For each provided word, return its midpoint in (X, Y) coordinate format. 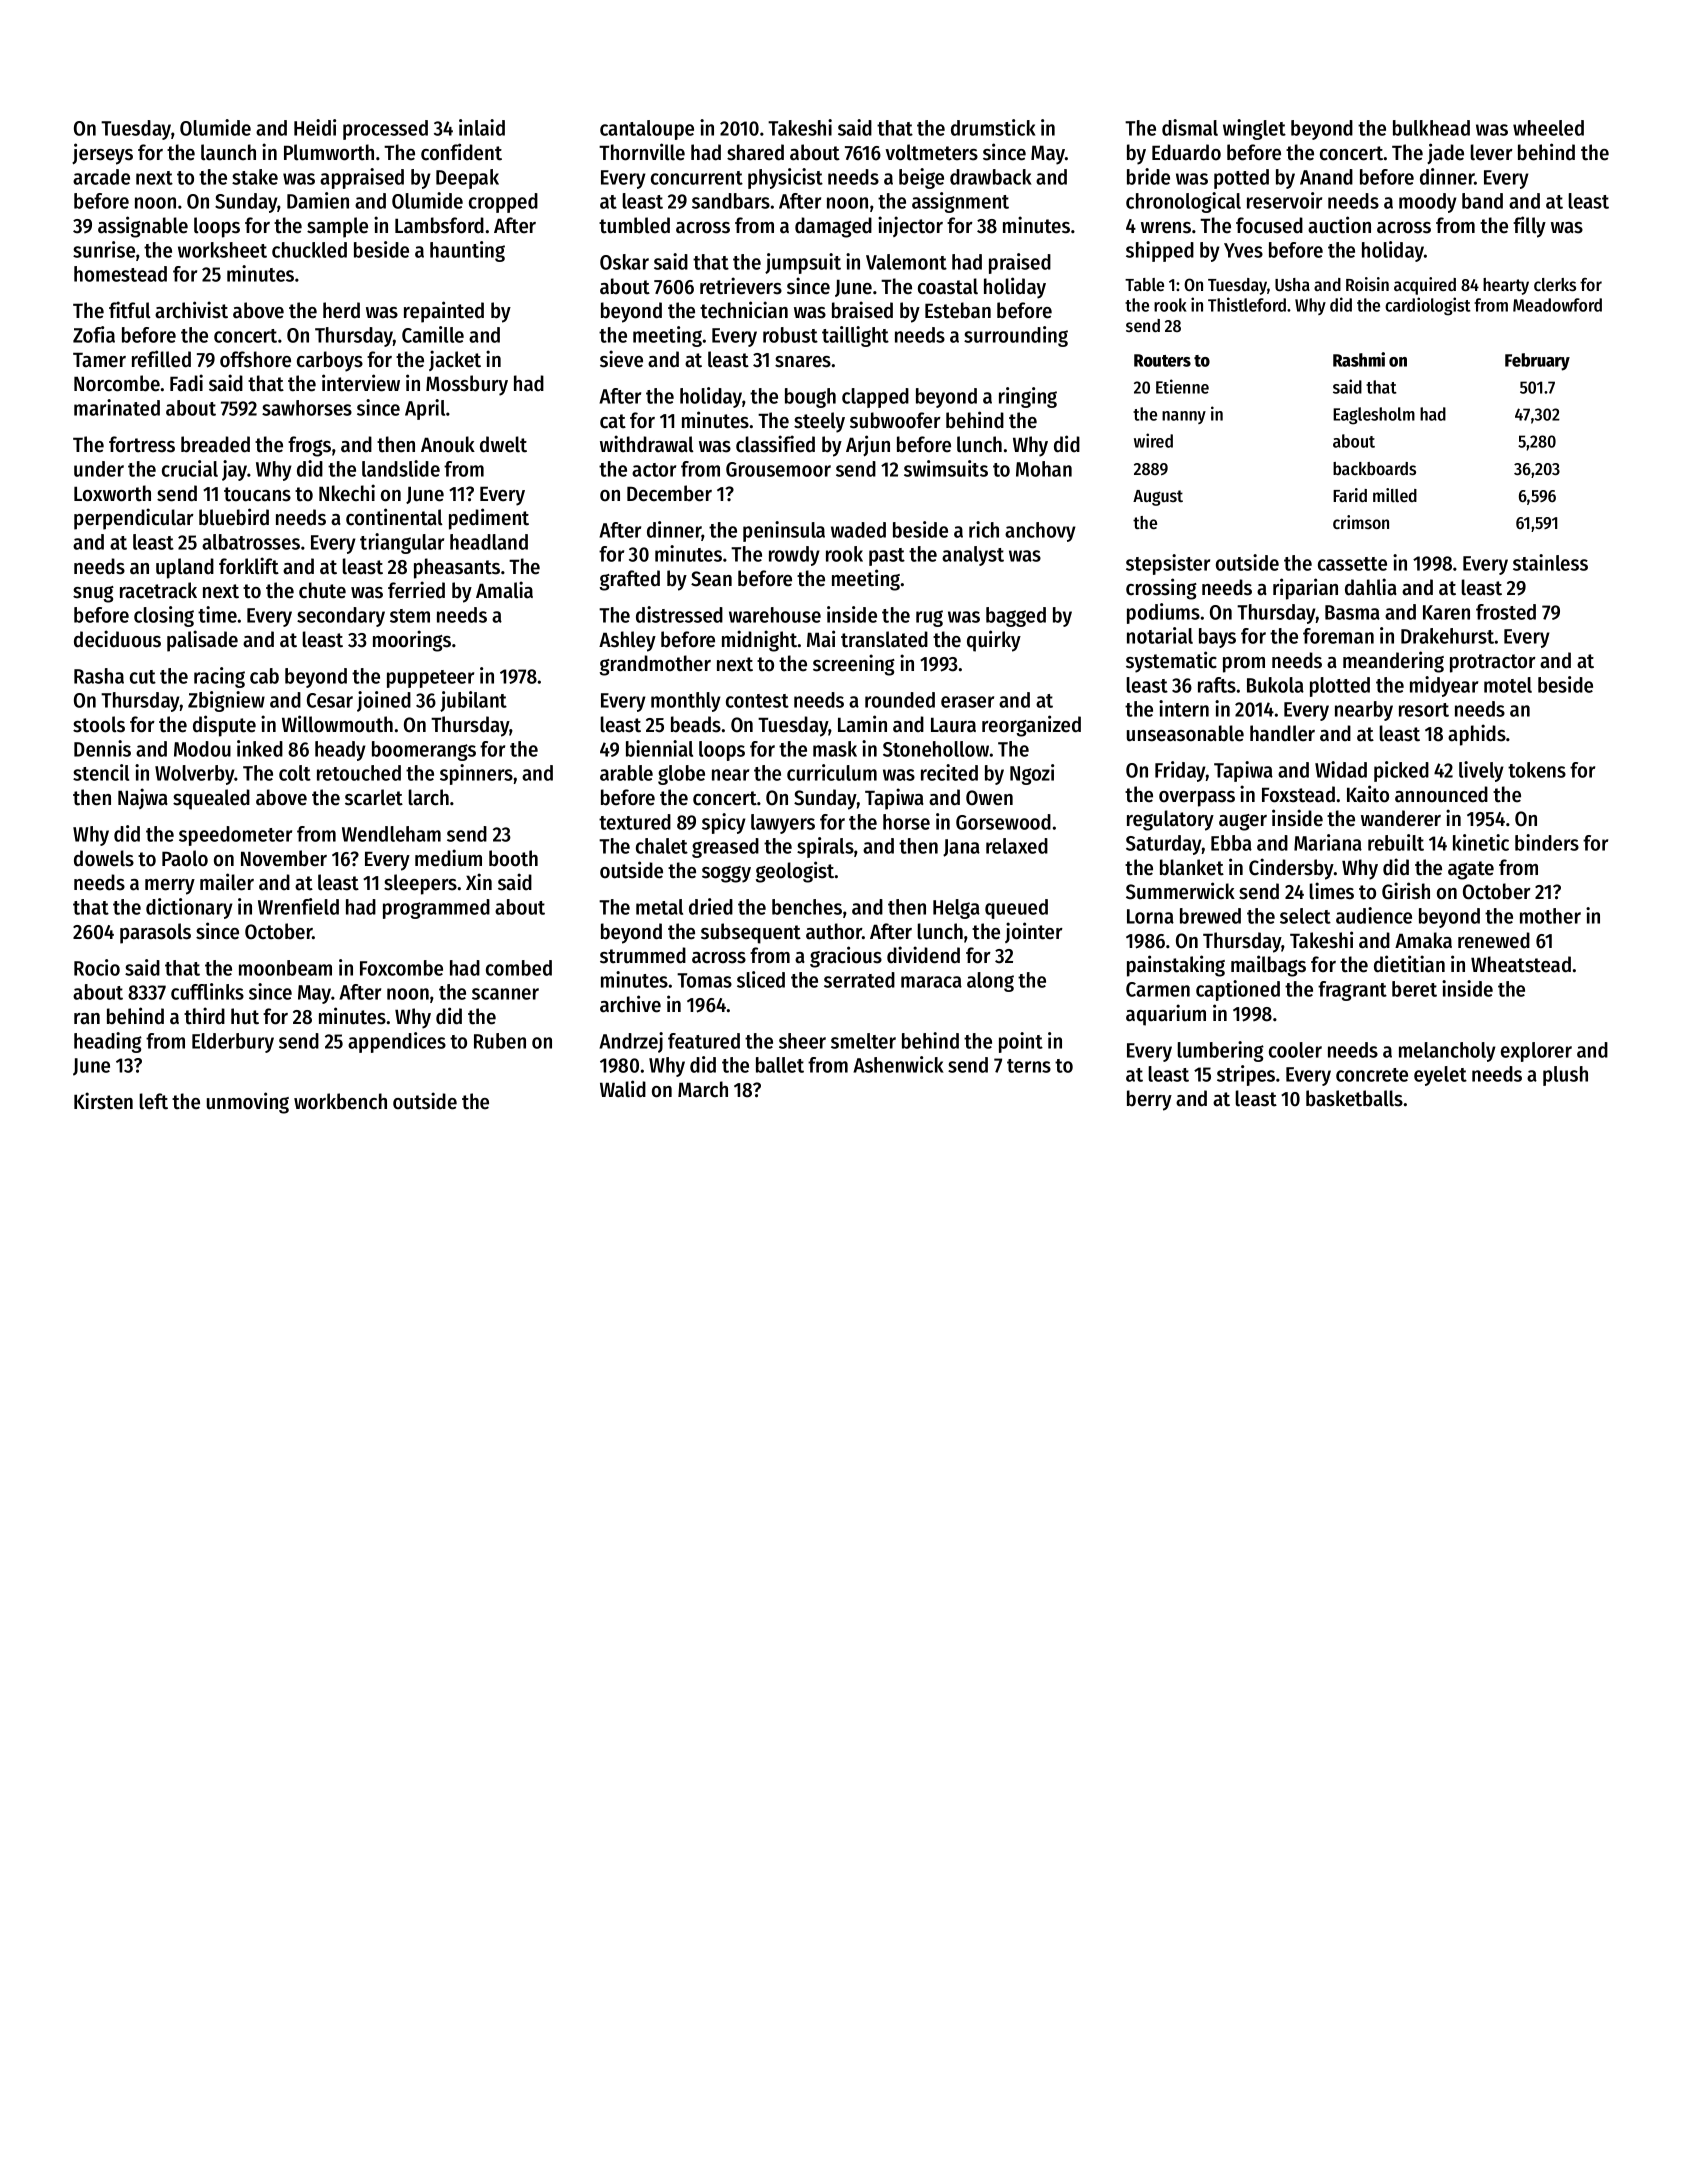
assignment (960, 202)
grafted (630, 580)
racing (219, 677)
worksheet (222, 250)
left (154, 1101)
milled (1395, 495)
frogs (309, 446)
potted (1241, 179)
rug (929, 618)
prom (1244, 665)
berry (1149, 1100)
